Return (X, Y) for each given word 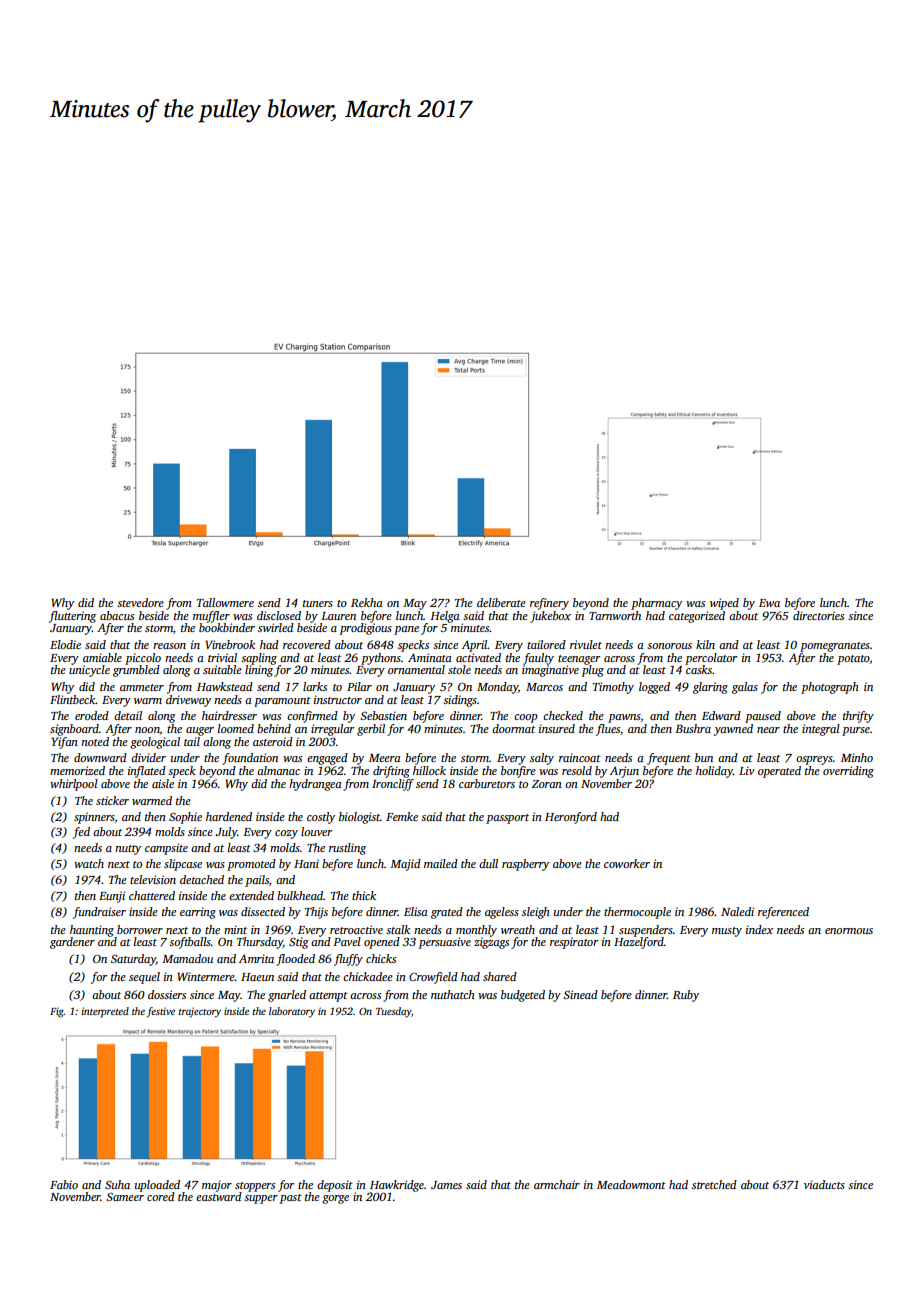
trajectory (200, 1012)
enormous (849, 931)
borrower (140, 929)
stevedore (140, 602)
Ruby (686, 996)
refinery (549, 604)
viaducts (824, 1184)
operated (779, 772)
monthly (476, 931)
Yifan (65, 743)
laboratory (292, 1012)
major (217, 1186)
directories (818, 615)
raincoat (580, 757)
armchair (557, 1184)
